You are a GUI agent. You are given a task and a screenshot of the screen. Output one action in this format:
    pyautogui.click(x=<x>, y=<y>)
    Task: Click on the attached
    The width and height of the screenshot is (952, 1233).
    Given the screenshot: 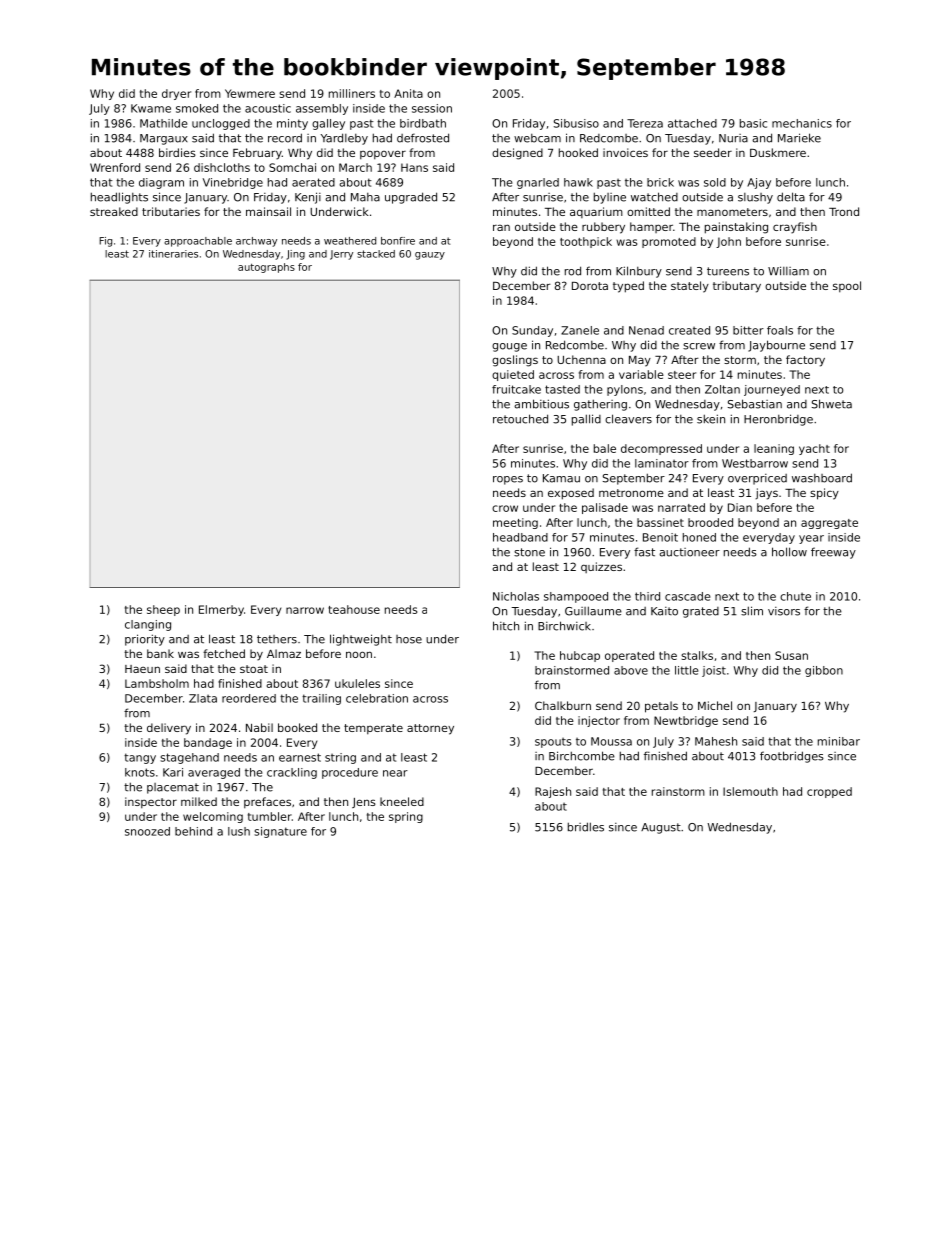 What is the action you would take?
    pyautogui.click(x=692, y=123)
